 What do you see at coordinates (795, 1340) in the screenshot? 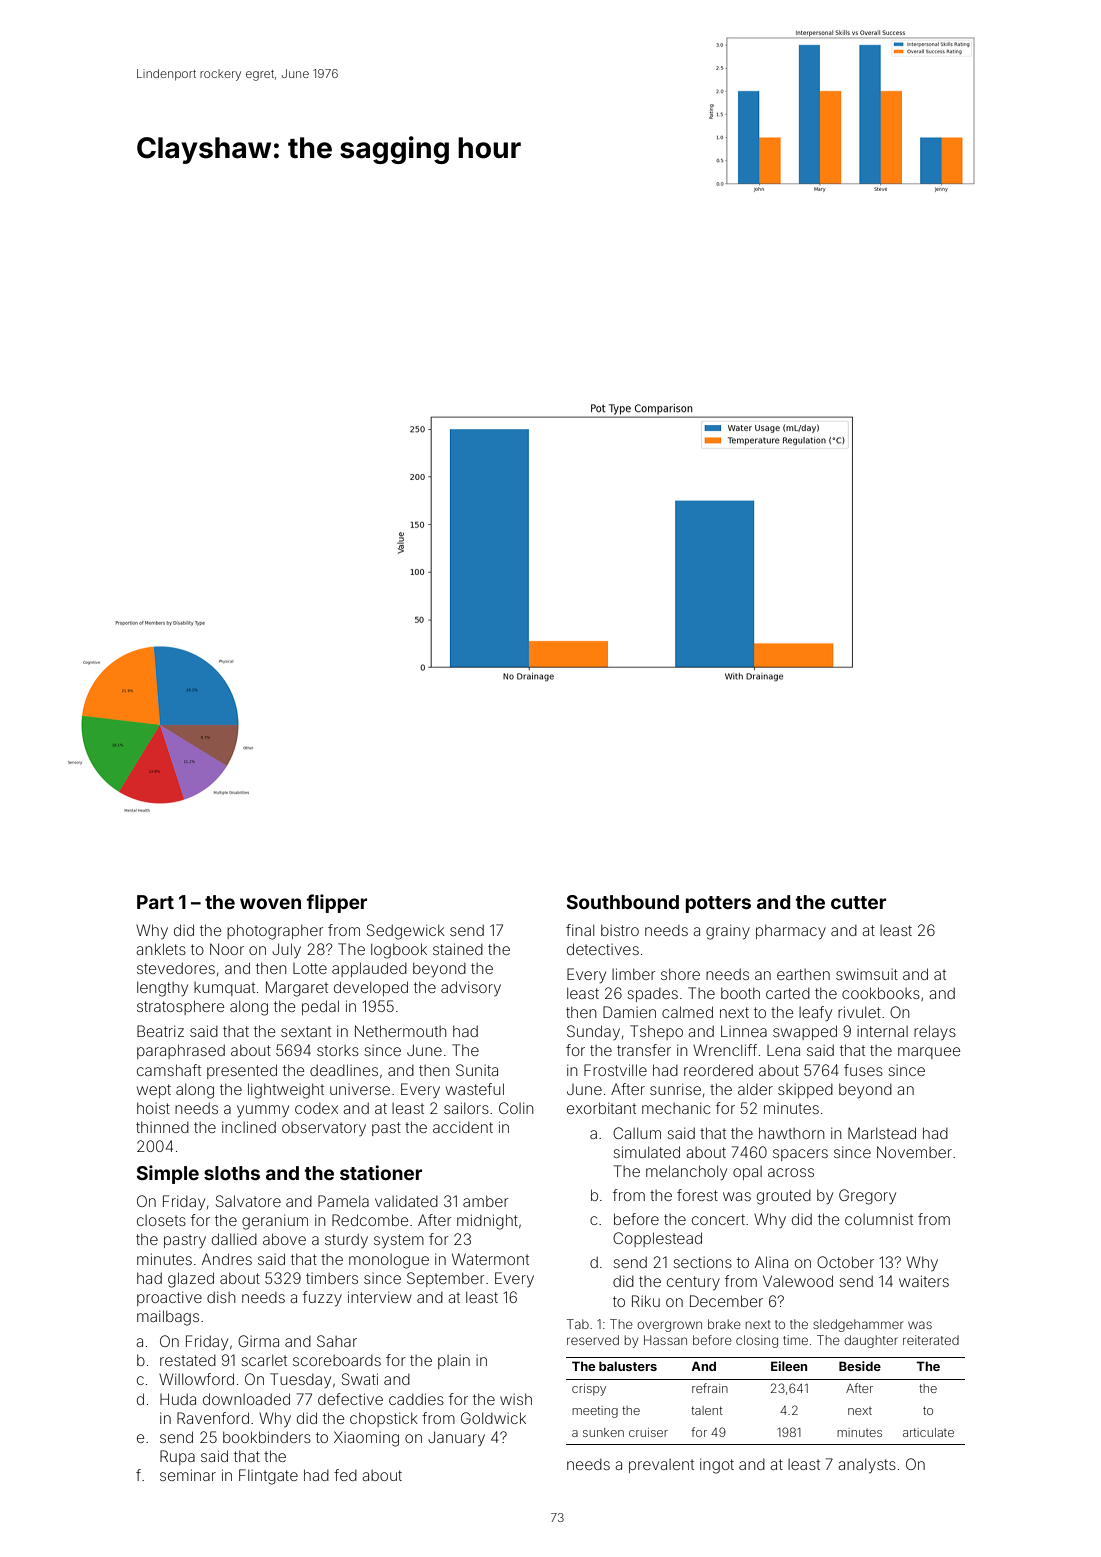
I see `time` at bounding box center [795, 1340].
